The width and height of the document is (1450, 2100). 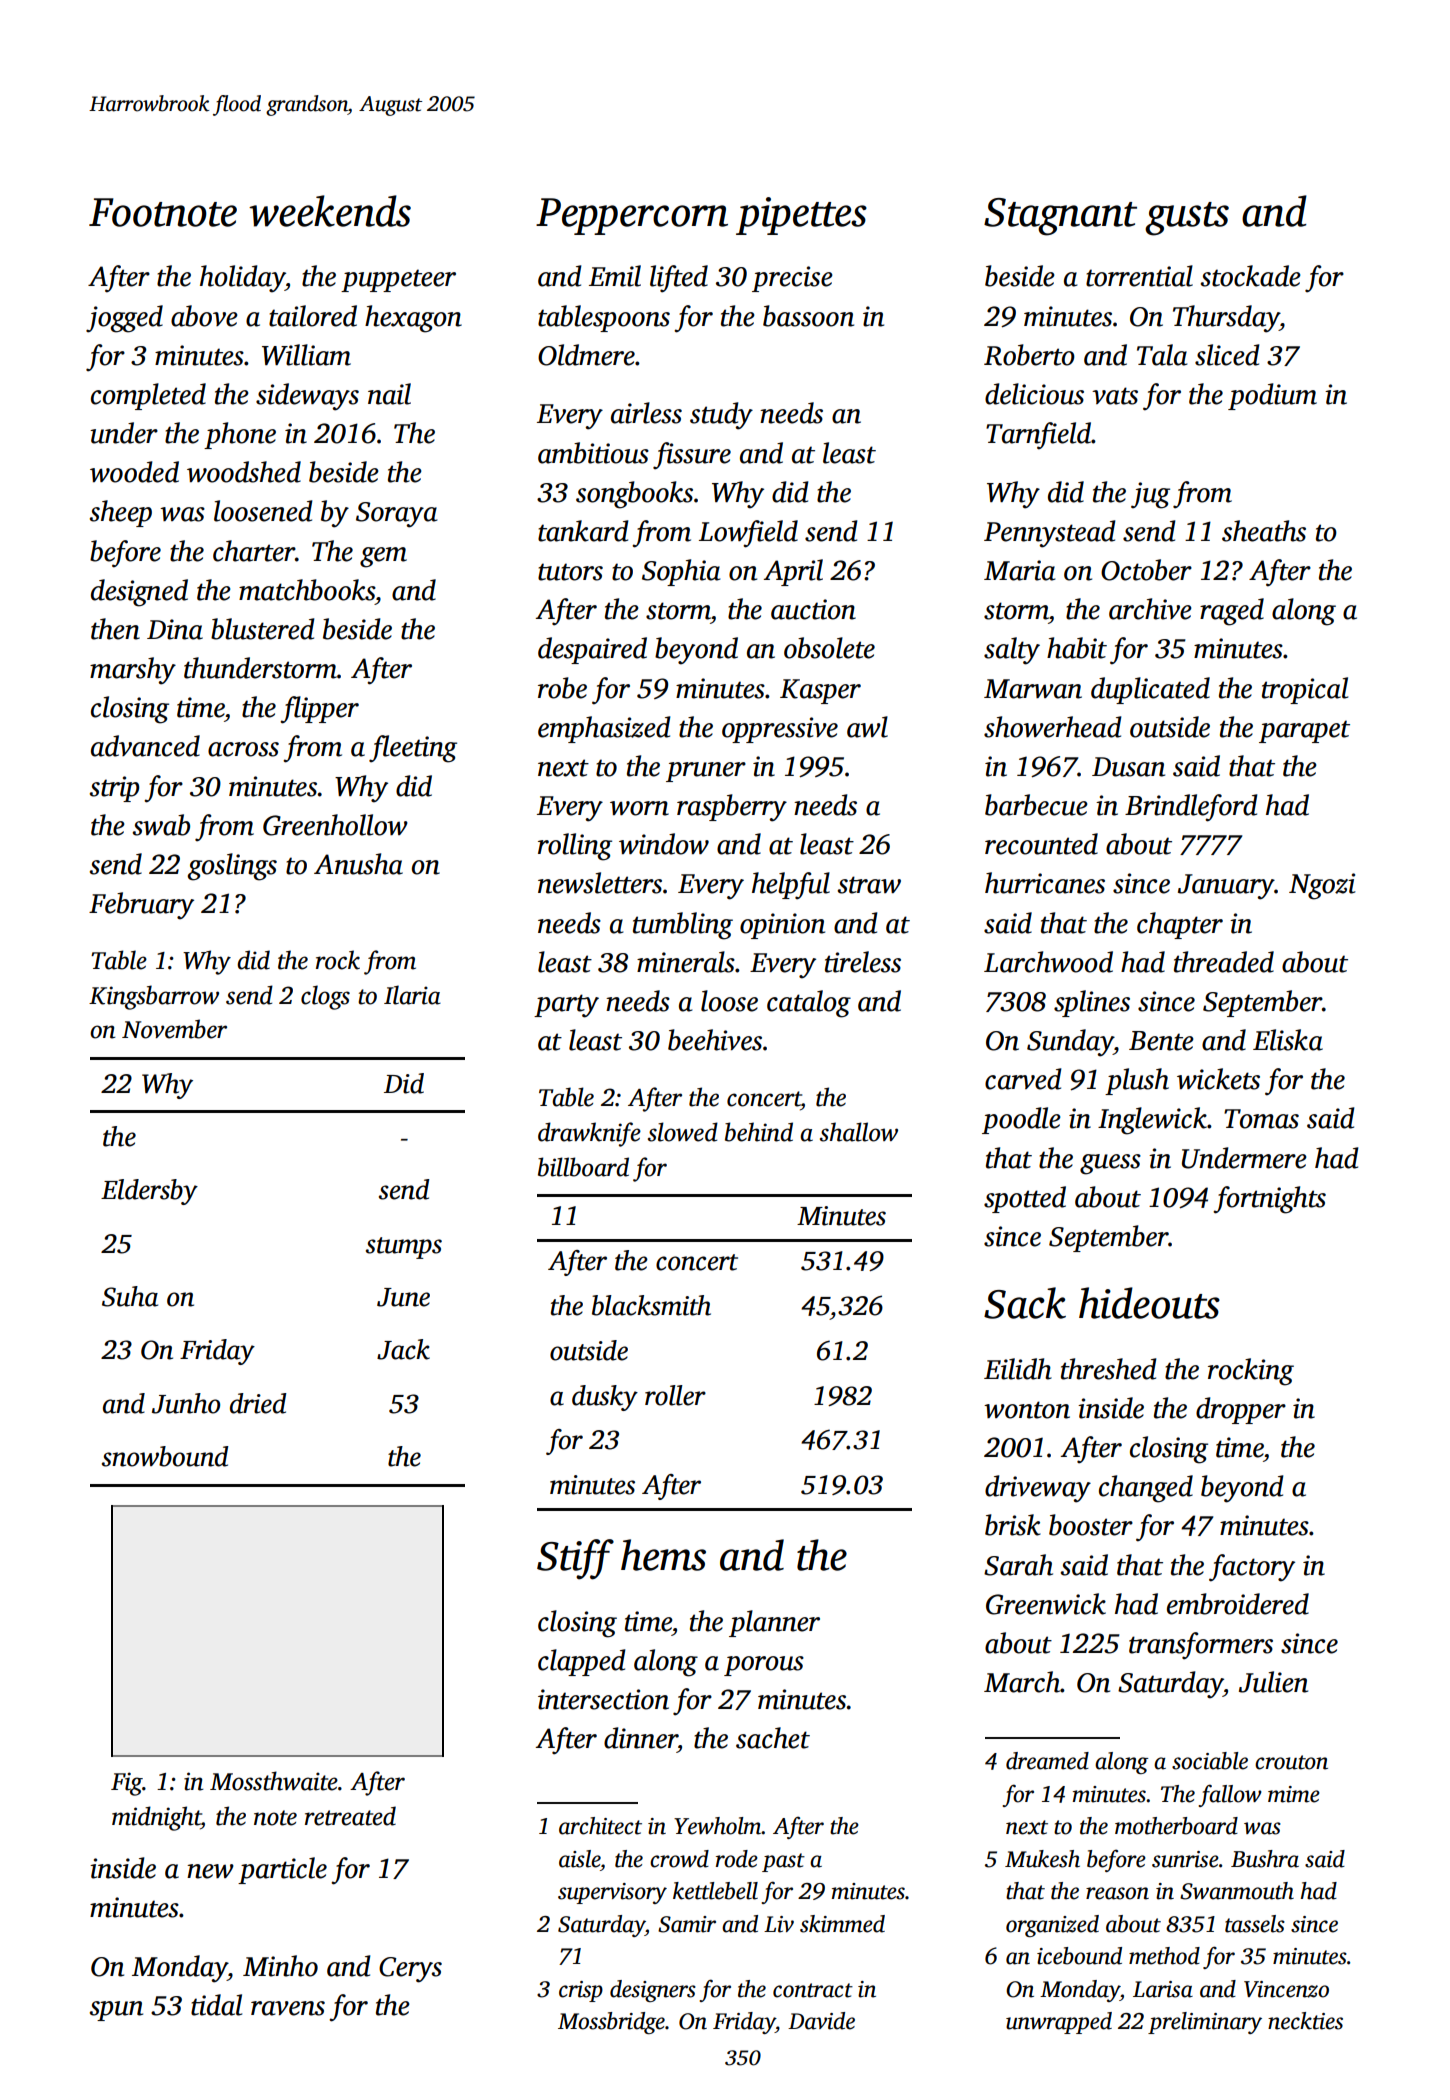 What do you see at coordinates (801, 216) in the document?
I see `pipettes` at bounding box center [801, 216].
